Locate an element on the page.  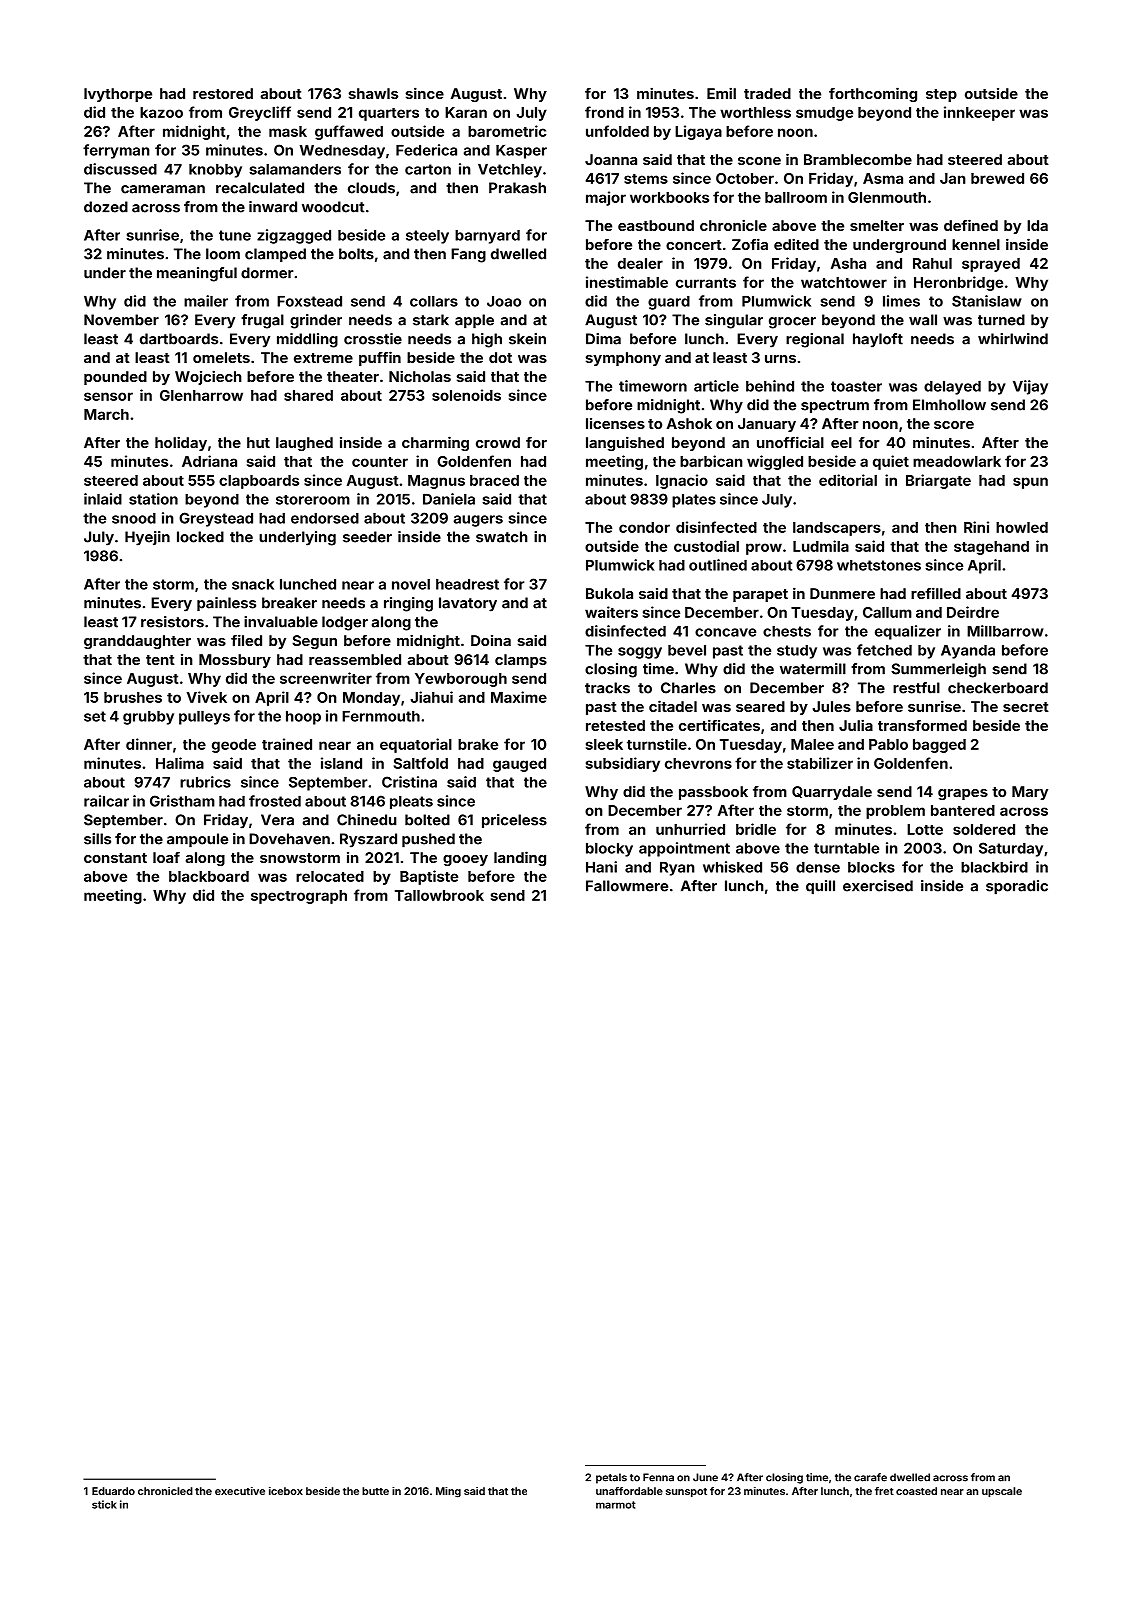
kazoo is located at coordinates (161, 112).
